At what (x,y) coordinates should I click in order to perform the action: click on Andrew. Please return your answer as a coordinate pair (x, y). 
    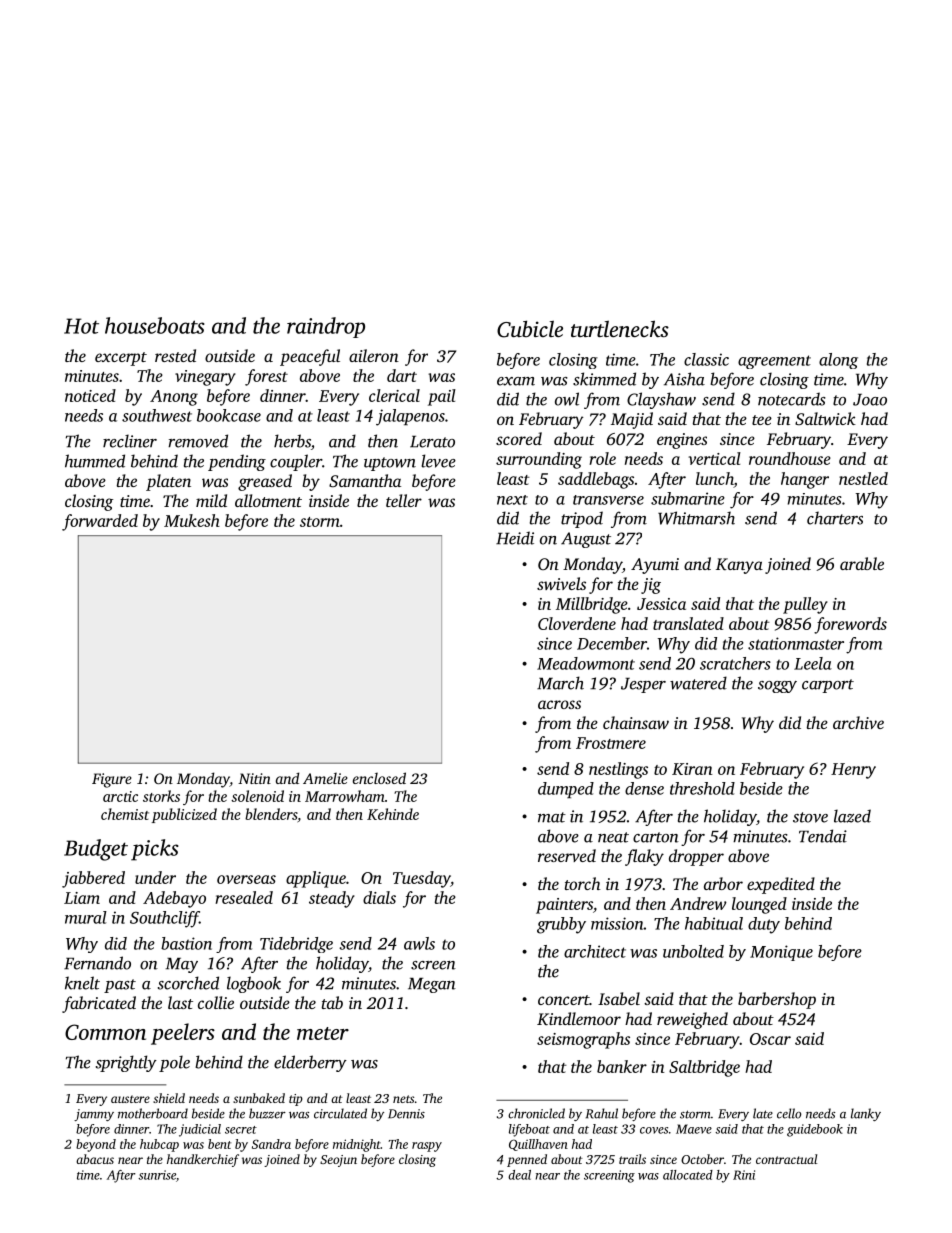
    Looking at the image, I should click on (698, 903).
